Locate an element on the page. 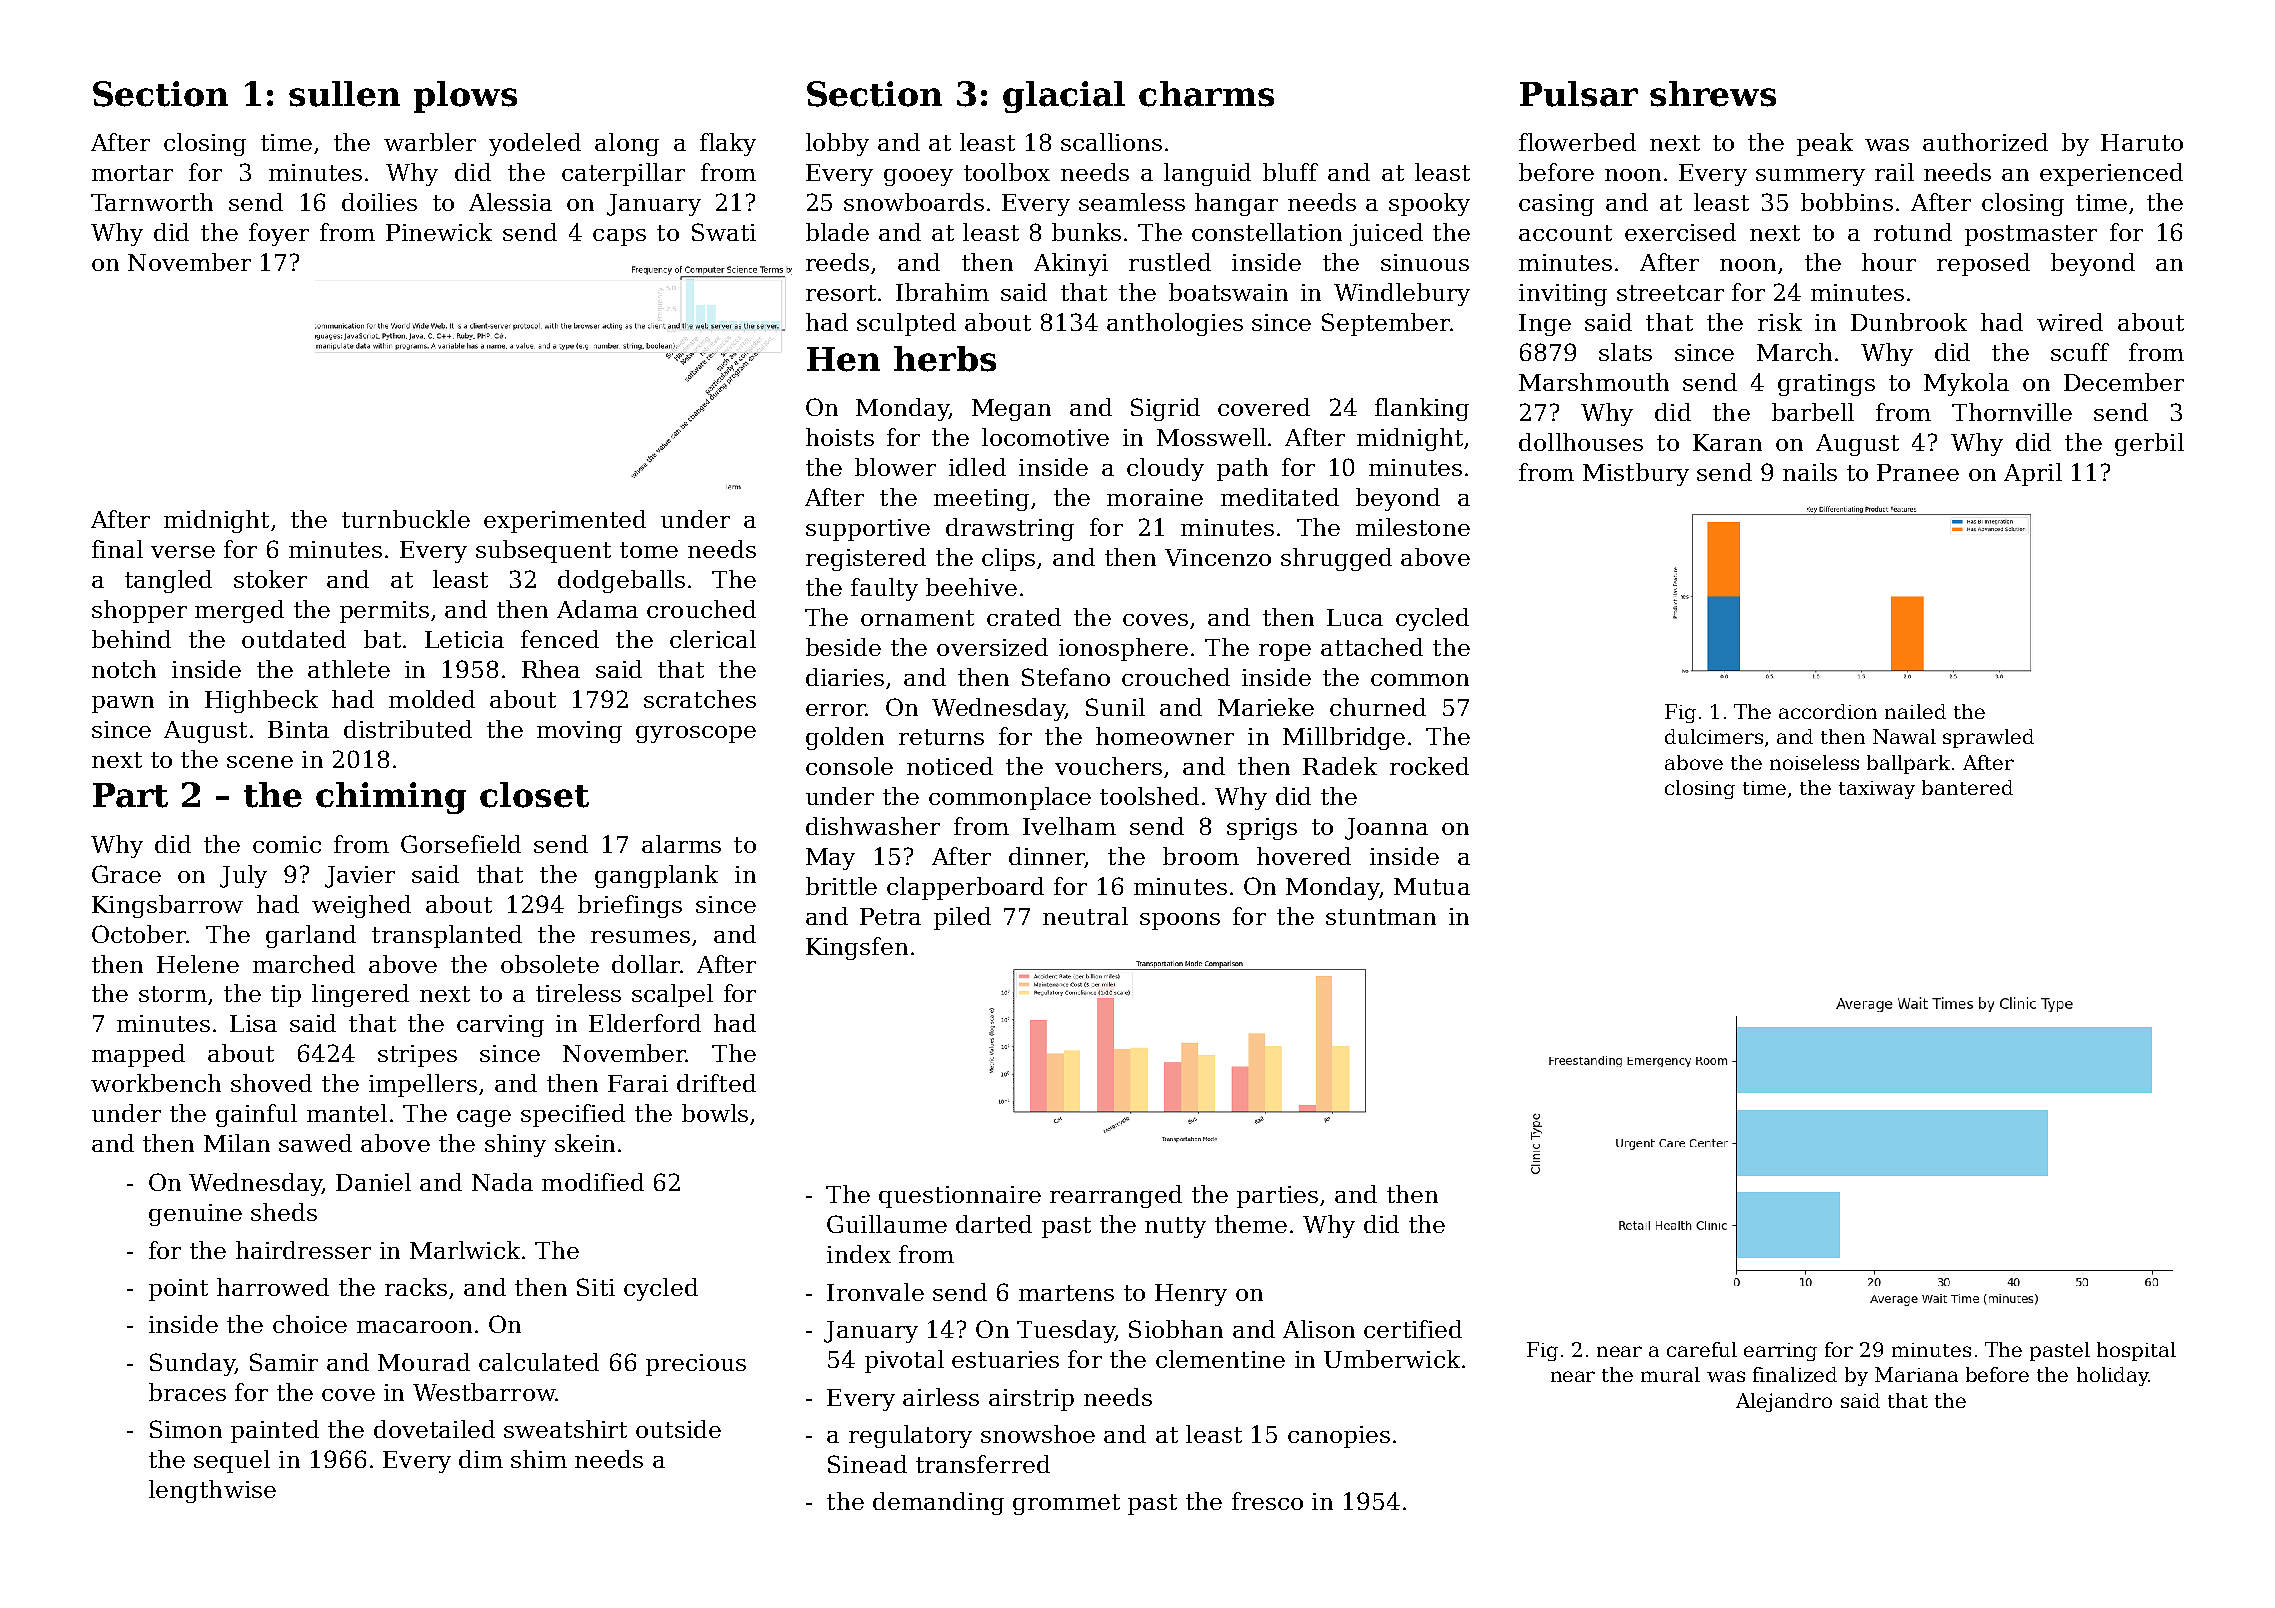  taxiway is located at coordinates (1877, 790).
